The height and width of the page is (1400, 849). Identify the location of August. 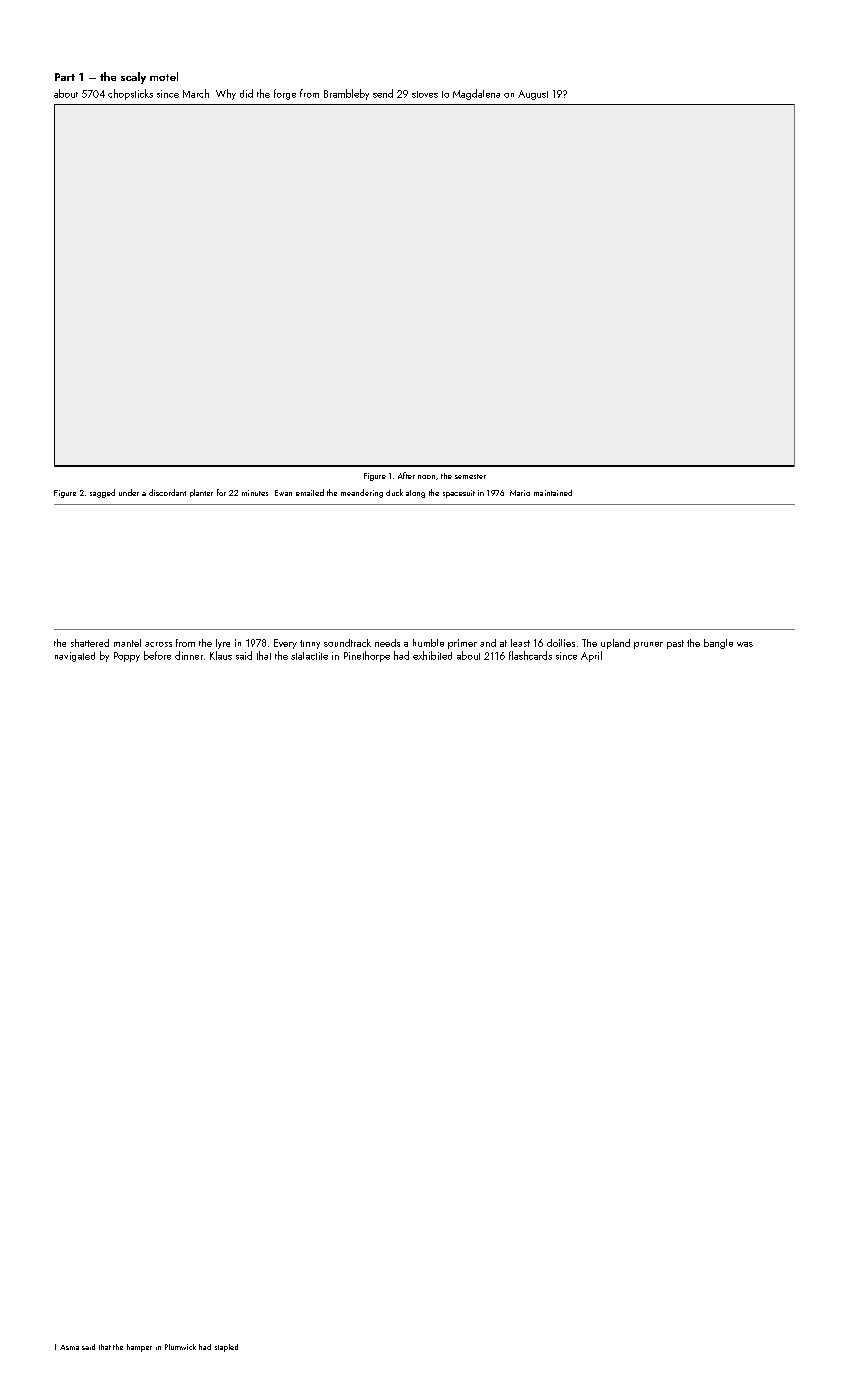
(533, 95).
